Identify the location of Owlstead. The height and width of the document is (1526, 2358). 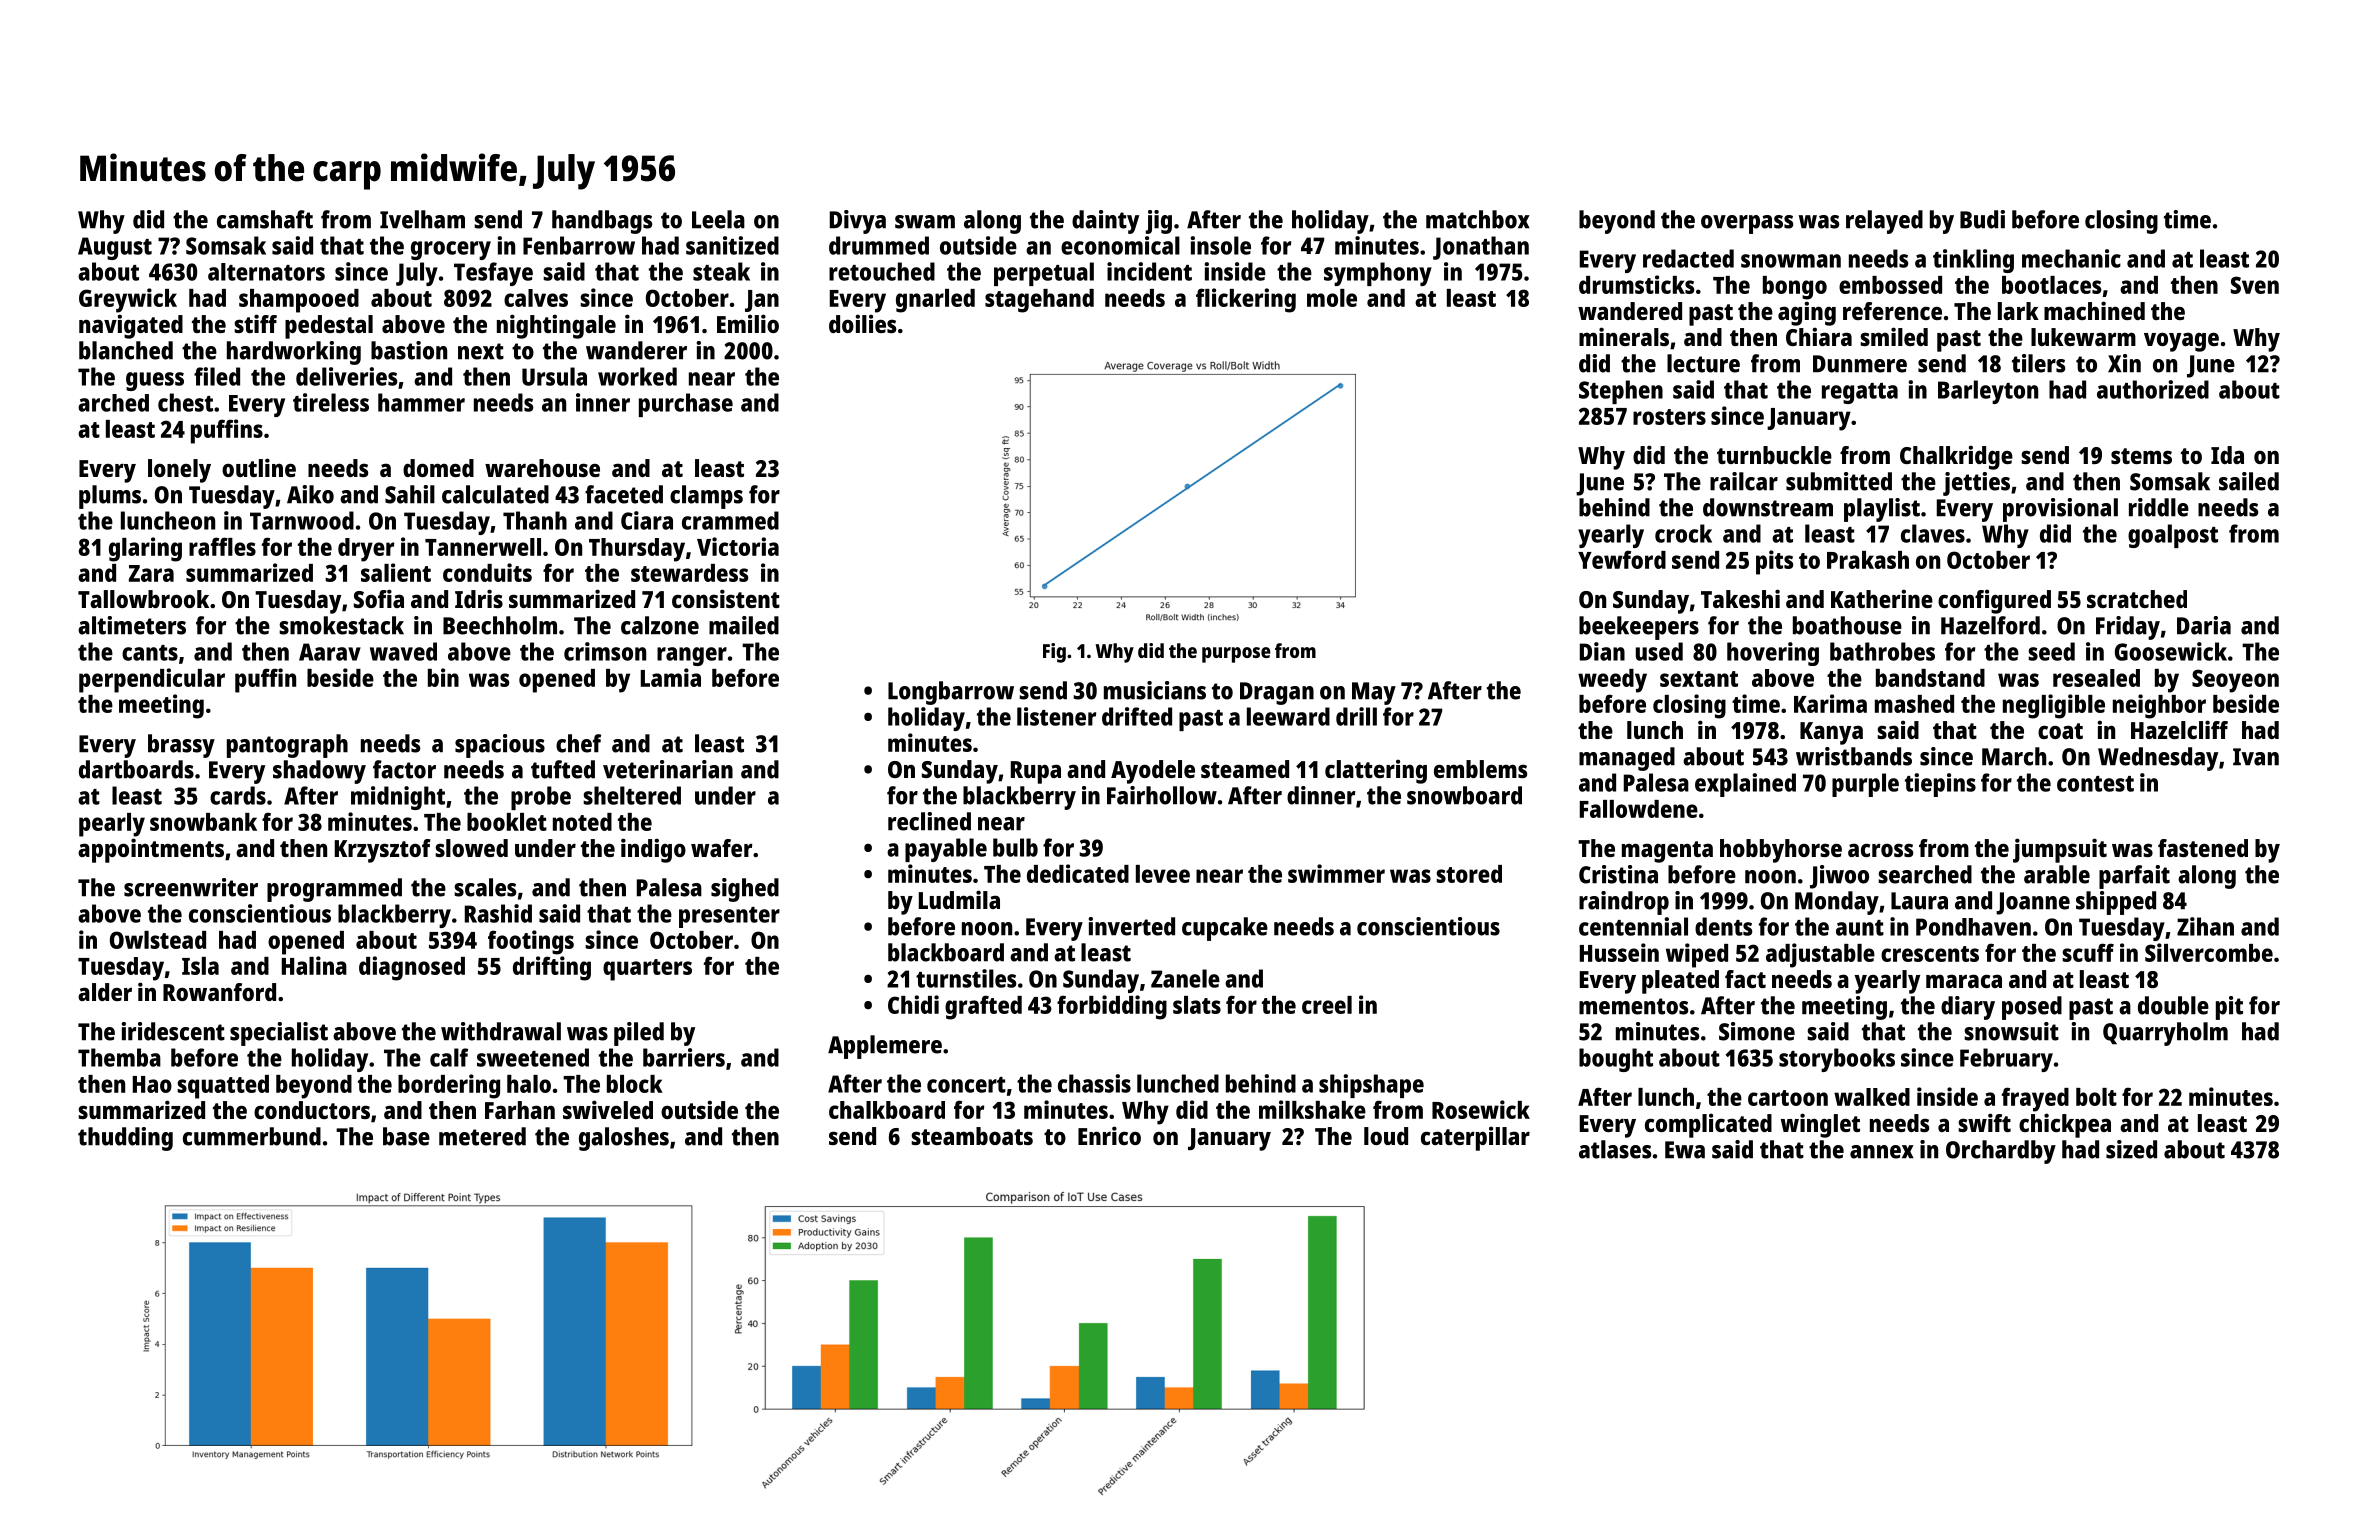
(158, 940).
